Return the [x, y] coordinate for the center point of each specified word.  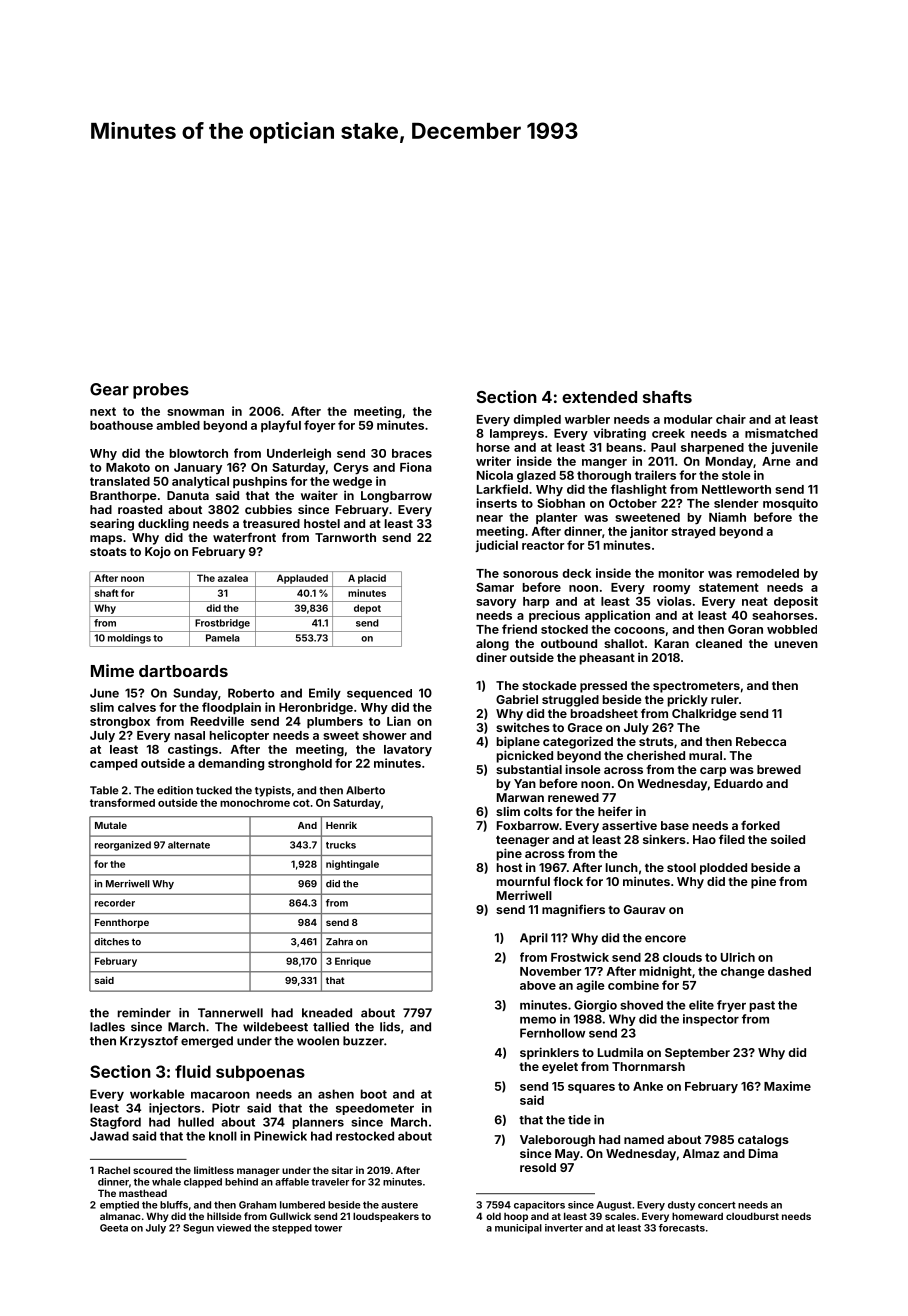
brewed [779, 769]
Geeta [114, 1228]
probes [161, 391]
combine [633, 985]
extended [599, 397]
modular [688, 419]
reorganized [123, 846]
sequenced [379, 694]
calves [137, 707]
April [534, 939]
